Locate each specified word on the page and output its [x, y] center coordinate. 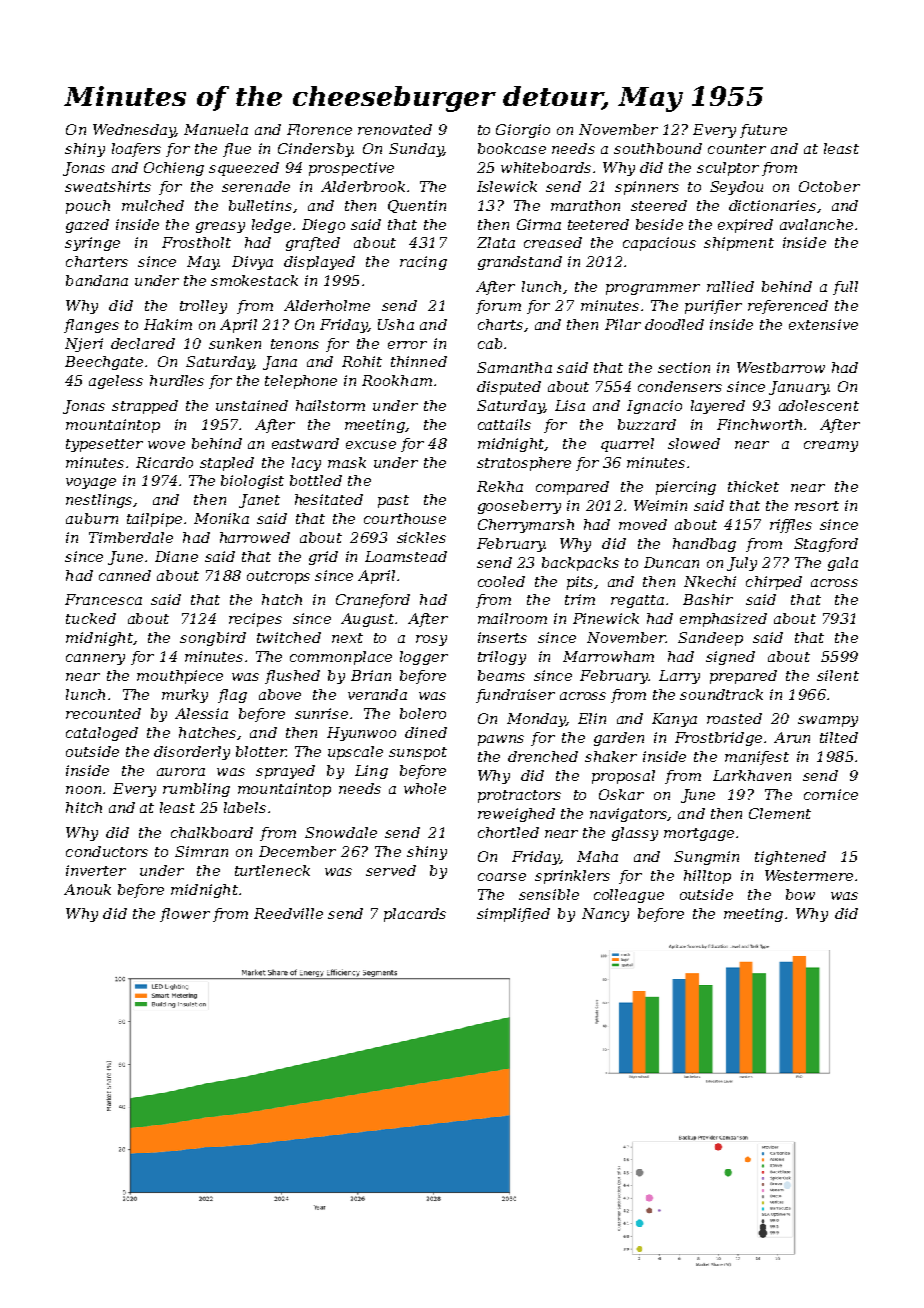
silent [838, 675]
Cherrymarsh [526, 526]
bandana [97, 280]
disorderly [192, 753]
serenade [256, 186]
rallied [730, 286]
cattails [504, 424]
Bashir [708, 599]
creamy [831, 446]
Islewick [507, 186]
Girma [539, 224]
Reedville [288, 913]
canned [125, 575]
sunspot [418, 753]
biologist [252, 482]
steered [659, 205]
